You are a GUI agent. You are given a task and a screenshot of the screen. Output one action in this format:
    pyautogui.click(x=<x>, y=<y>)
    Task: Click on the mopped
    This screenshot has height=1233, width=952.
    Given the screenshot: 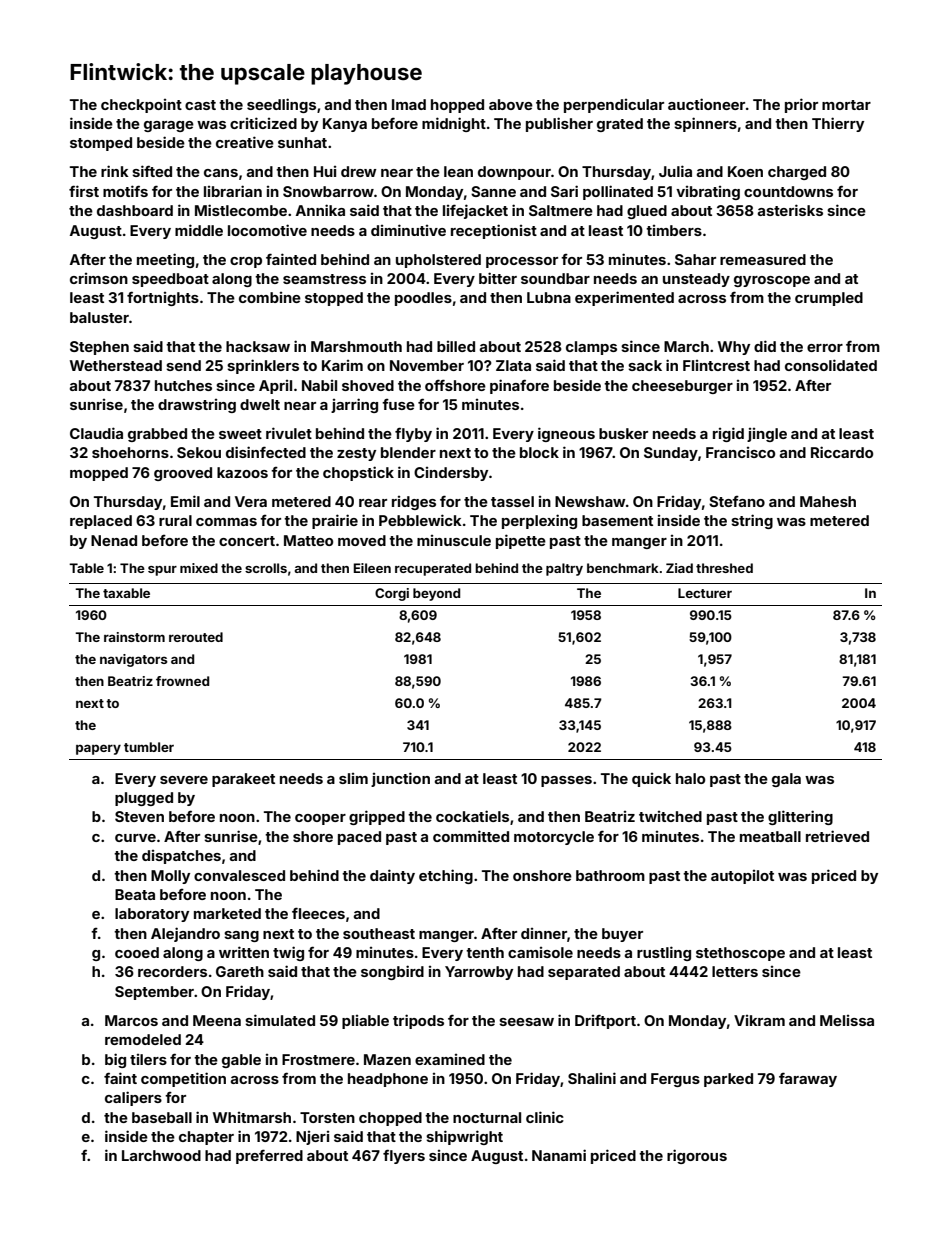 What is the action you would take?
    pyautogui.click(x=99, y=474)
